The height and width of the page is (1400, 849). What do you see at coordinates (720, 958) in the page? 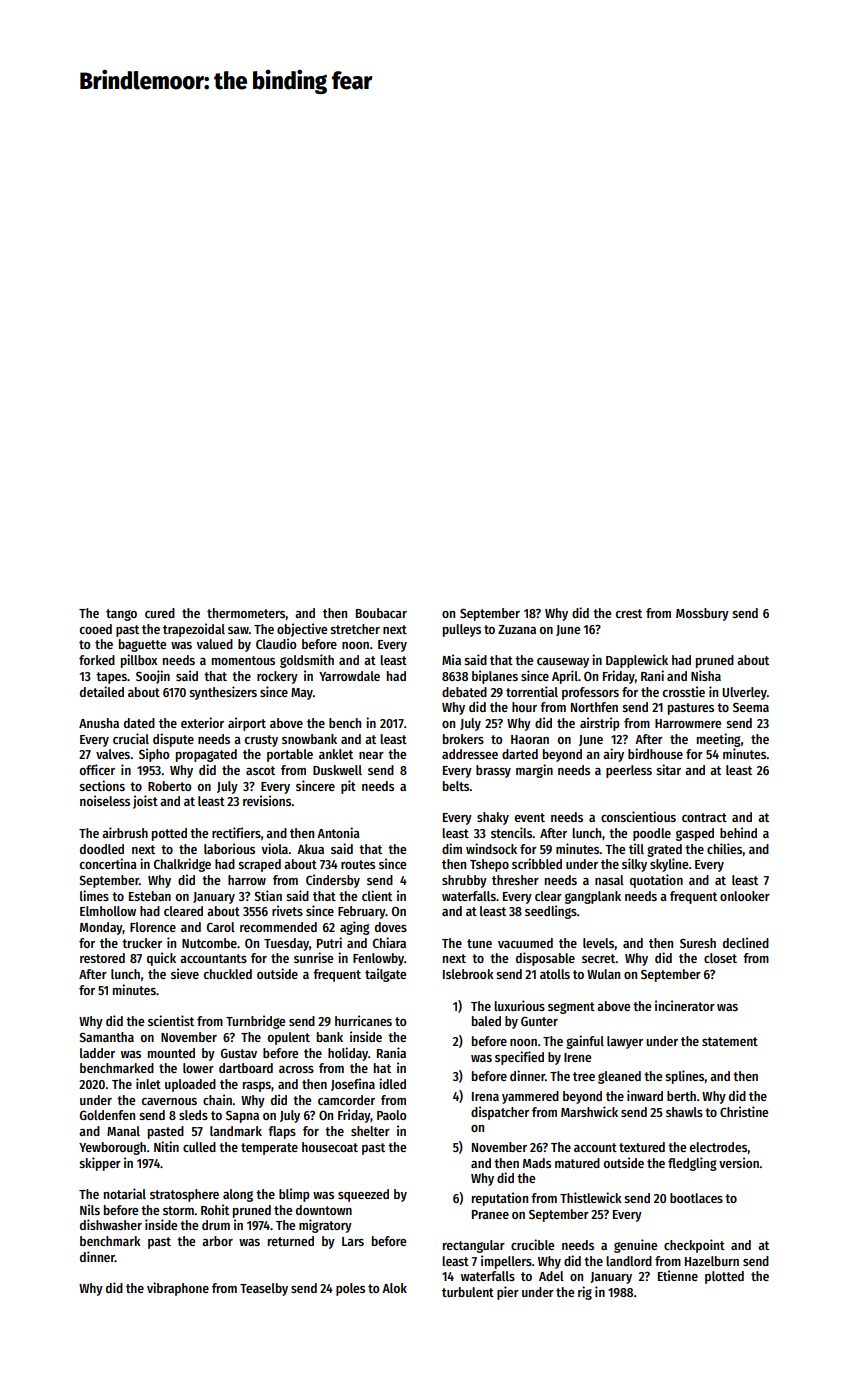
I see `closet` at bounding box center [720, 958].
